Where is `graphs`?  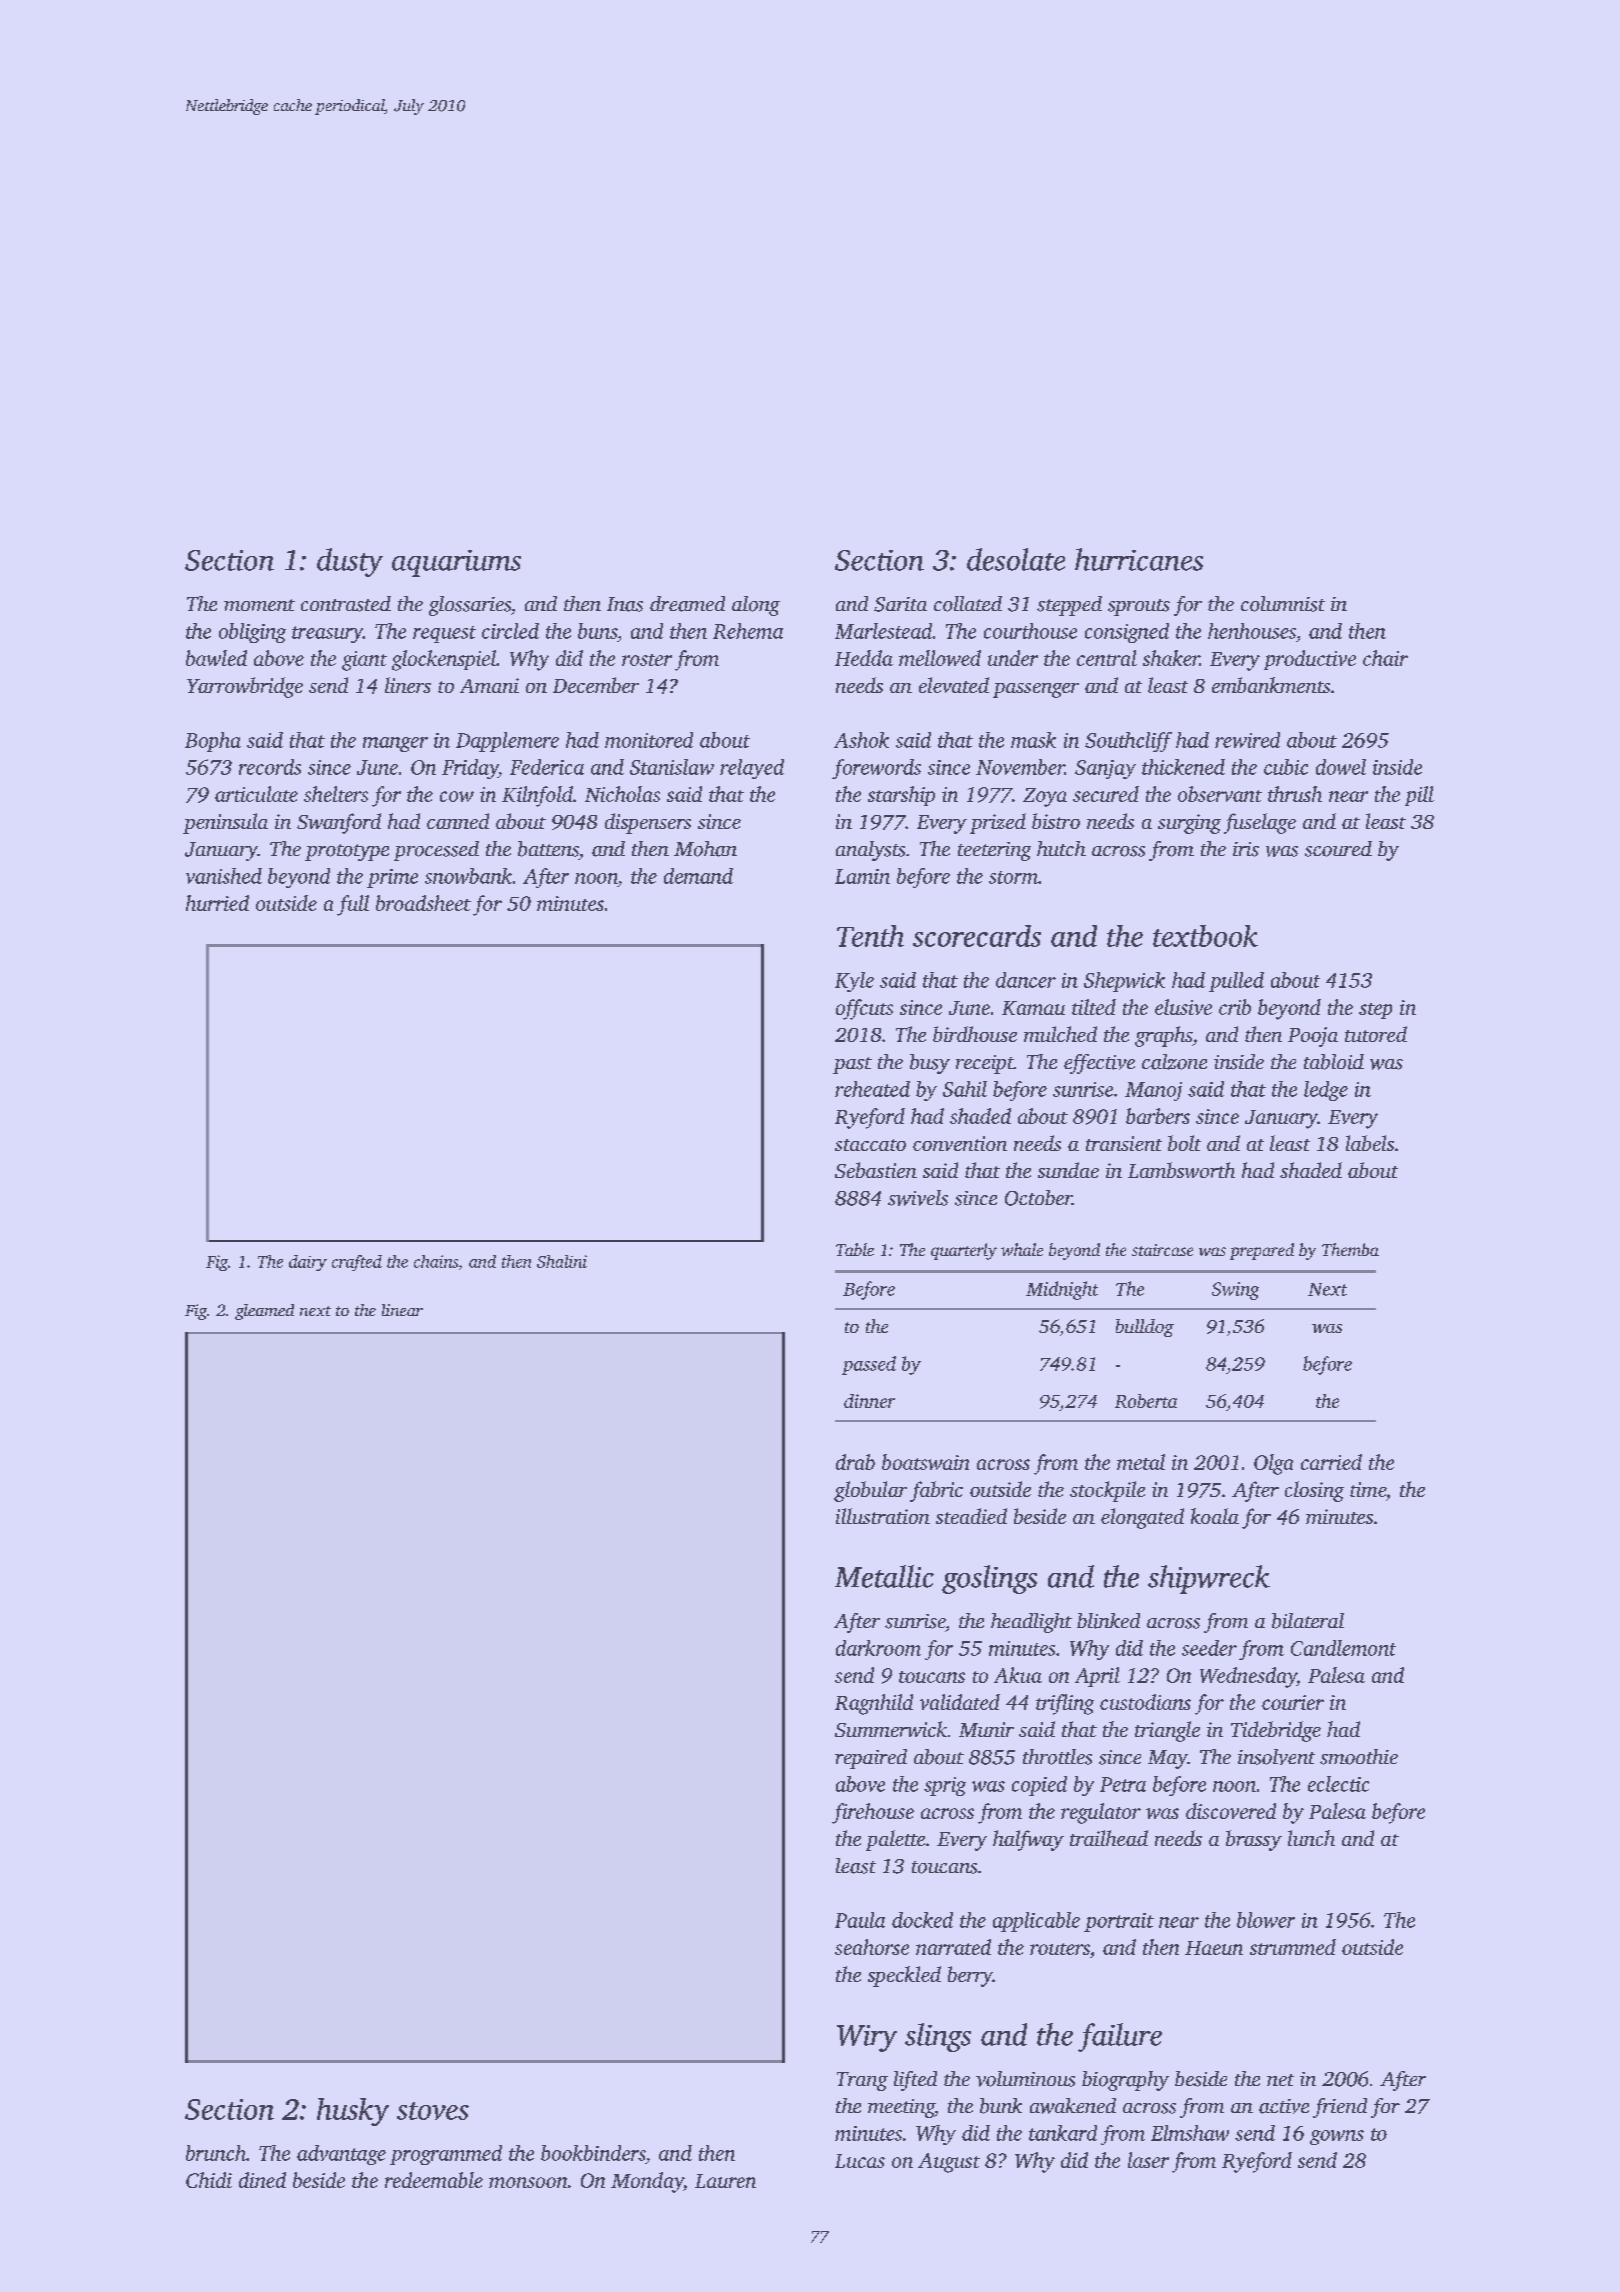
graphs is located at coordinates (1163, 1036).
